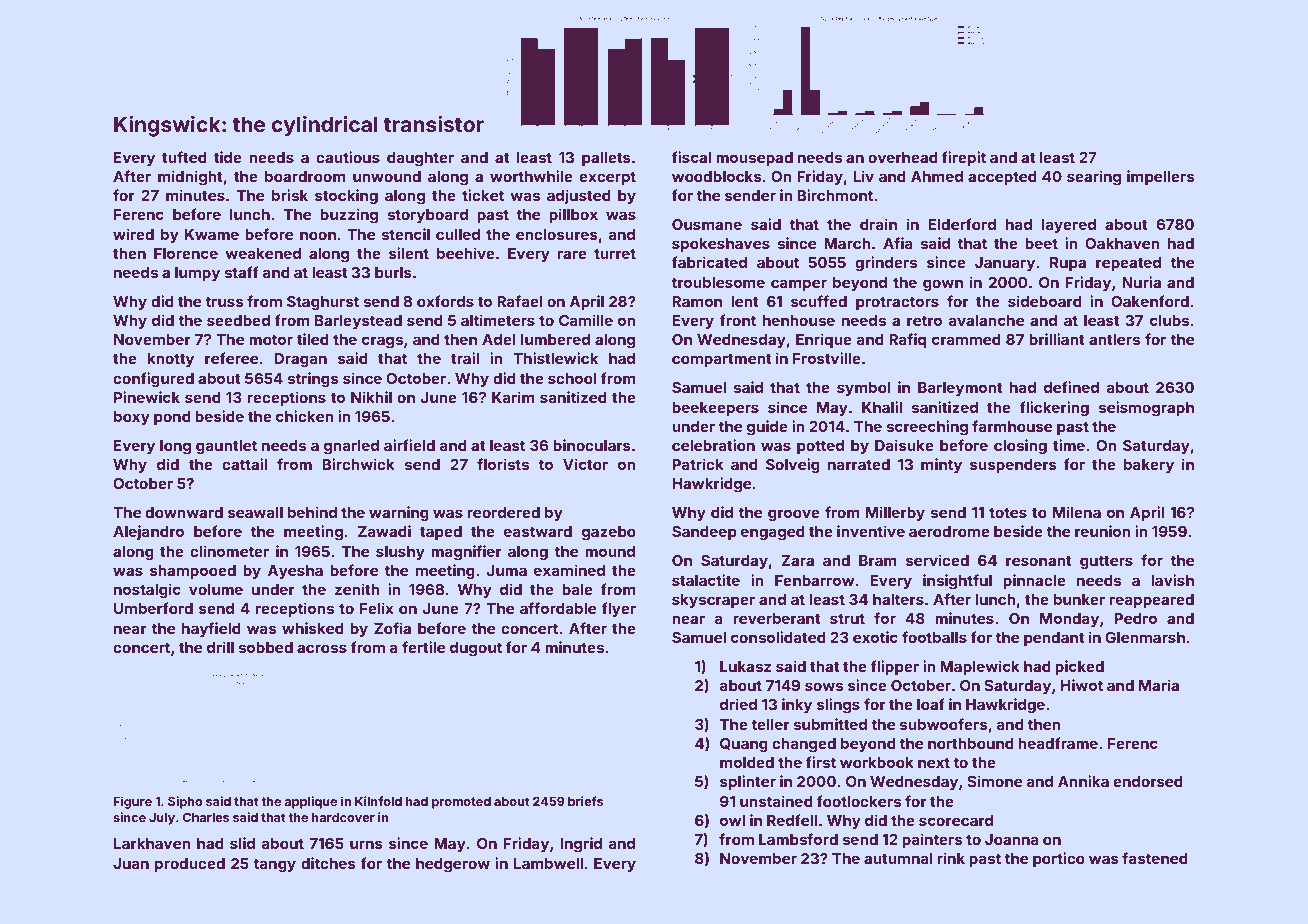  I want to click on Elderford, so click(962, 224).
